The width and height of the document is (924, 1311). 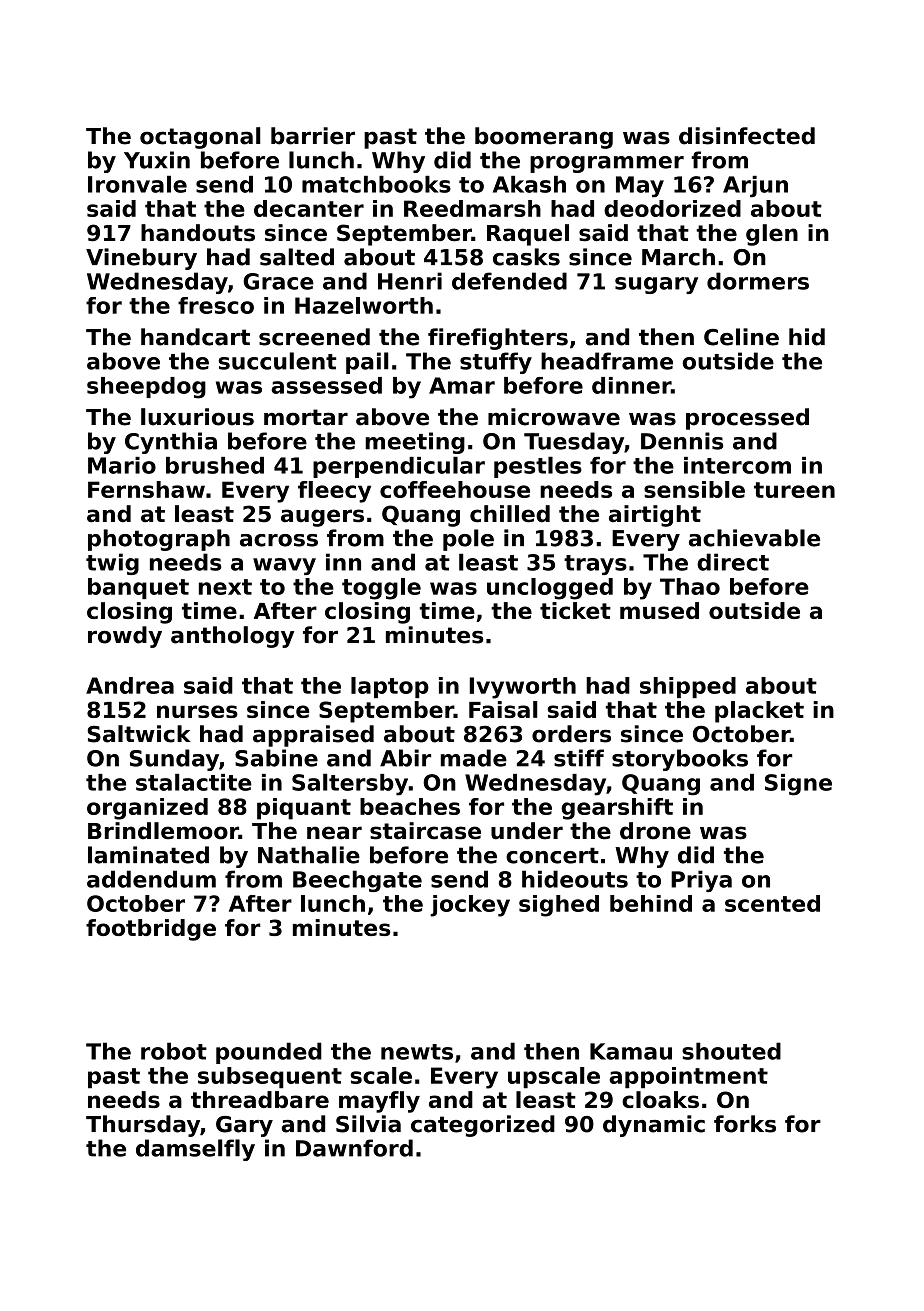 What do you see at coordinates (122, 465) in the document?
I see `Mario` at bounding box center [122, 465].
